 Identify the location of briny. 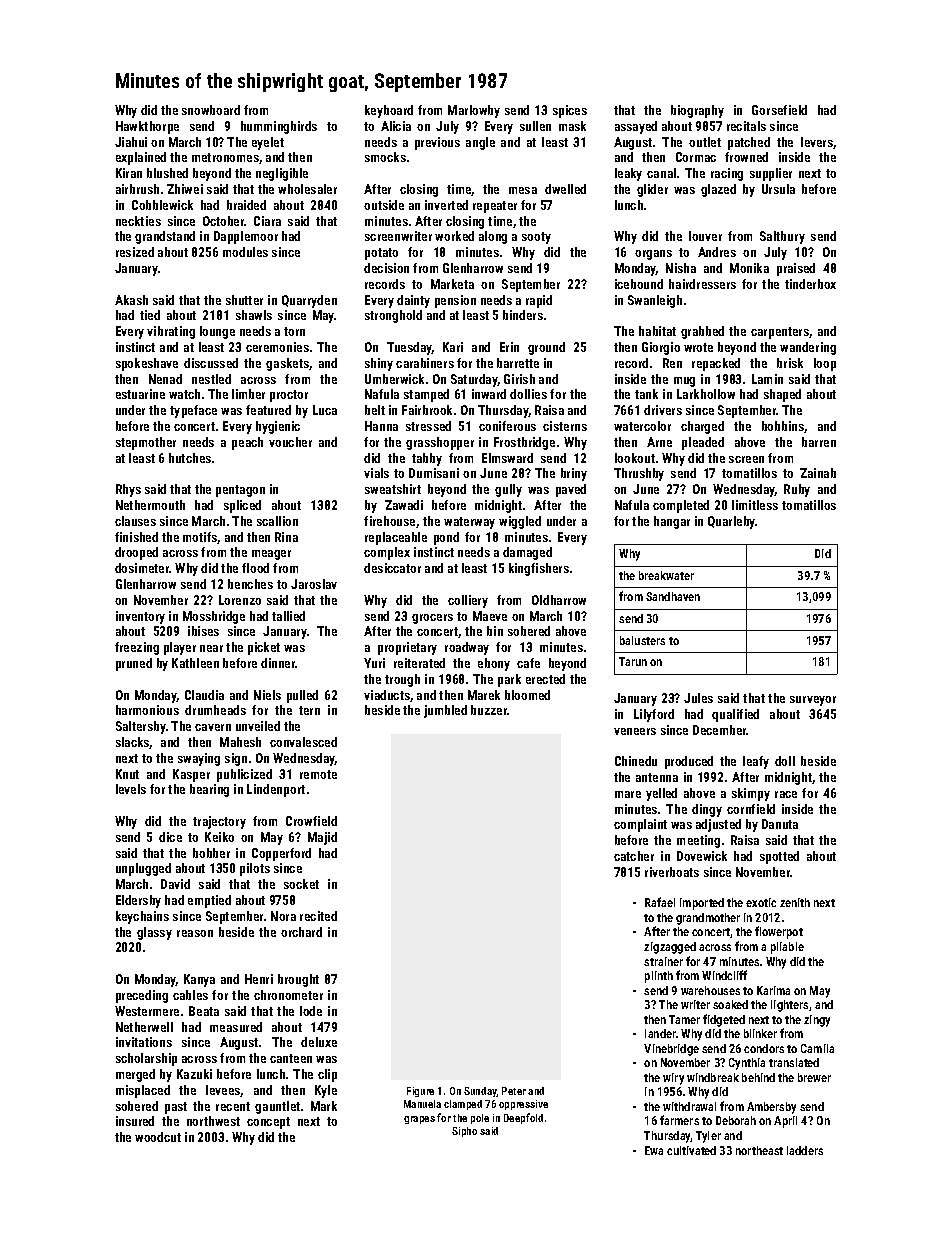
(574, 474).
